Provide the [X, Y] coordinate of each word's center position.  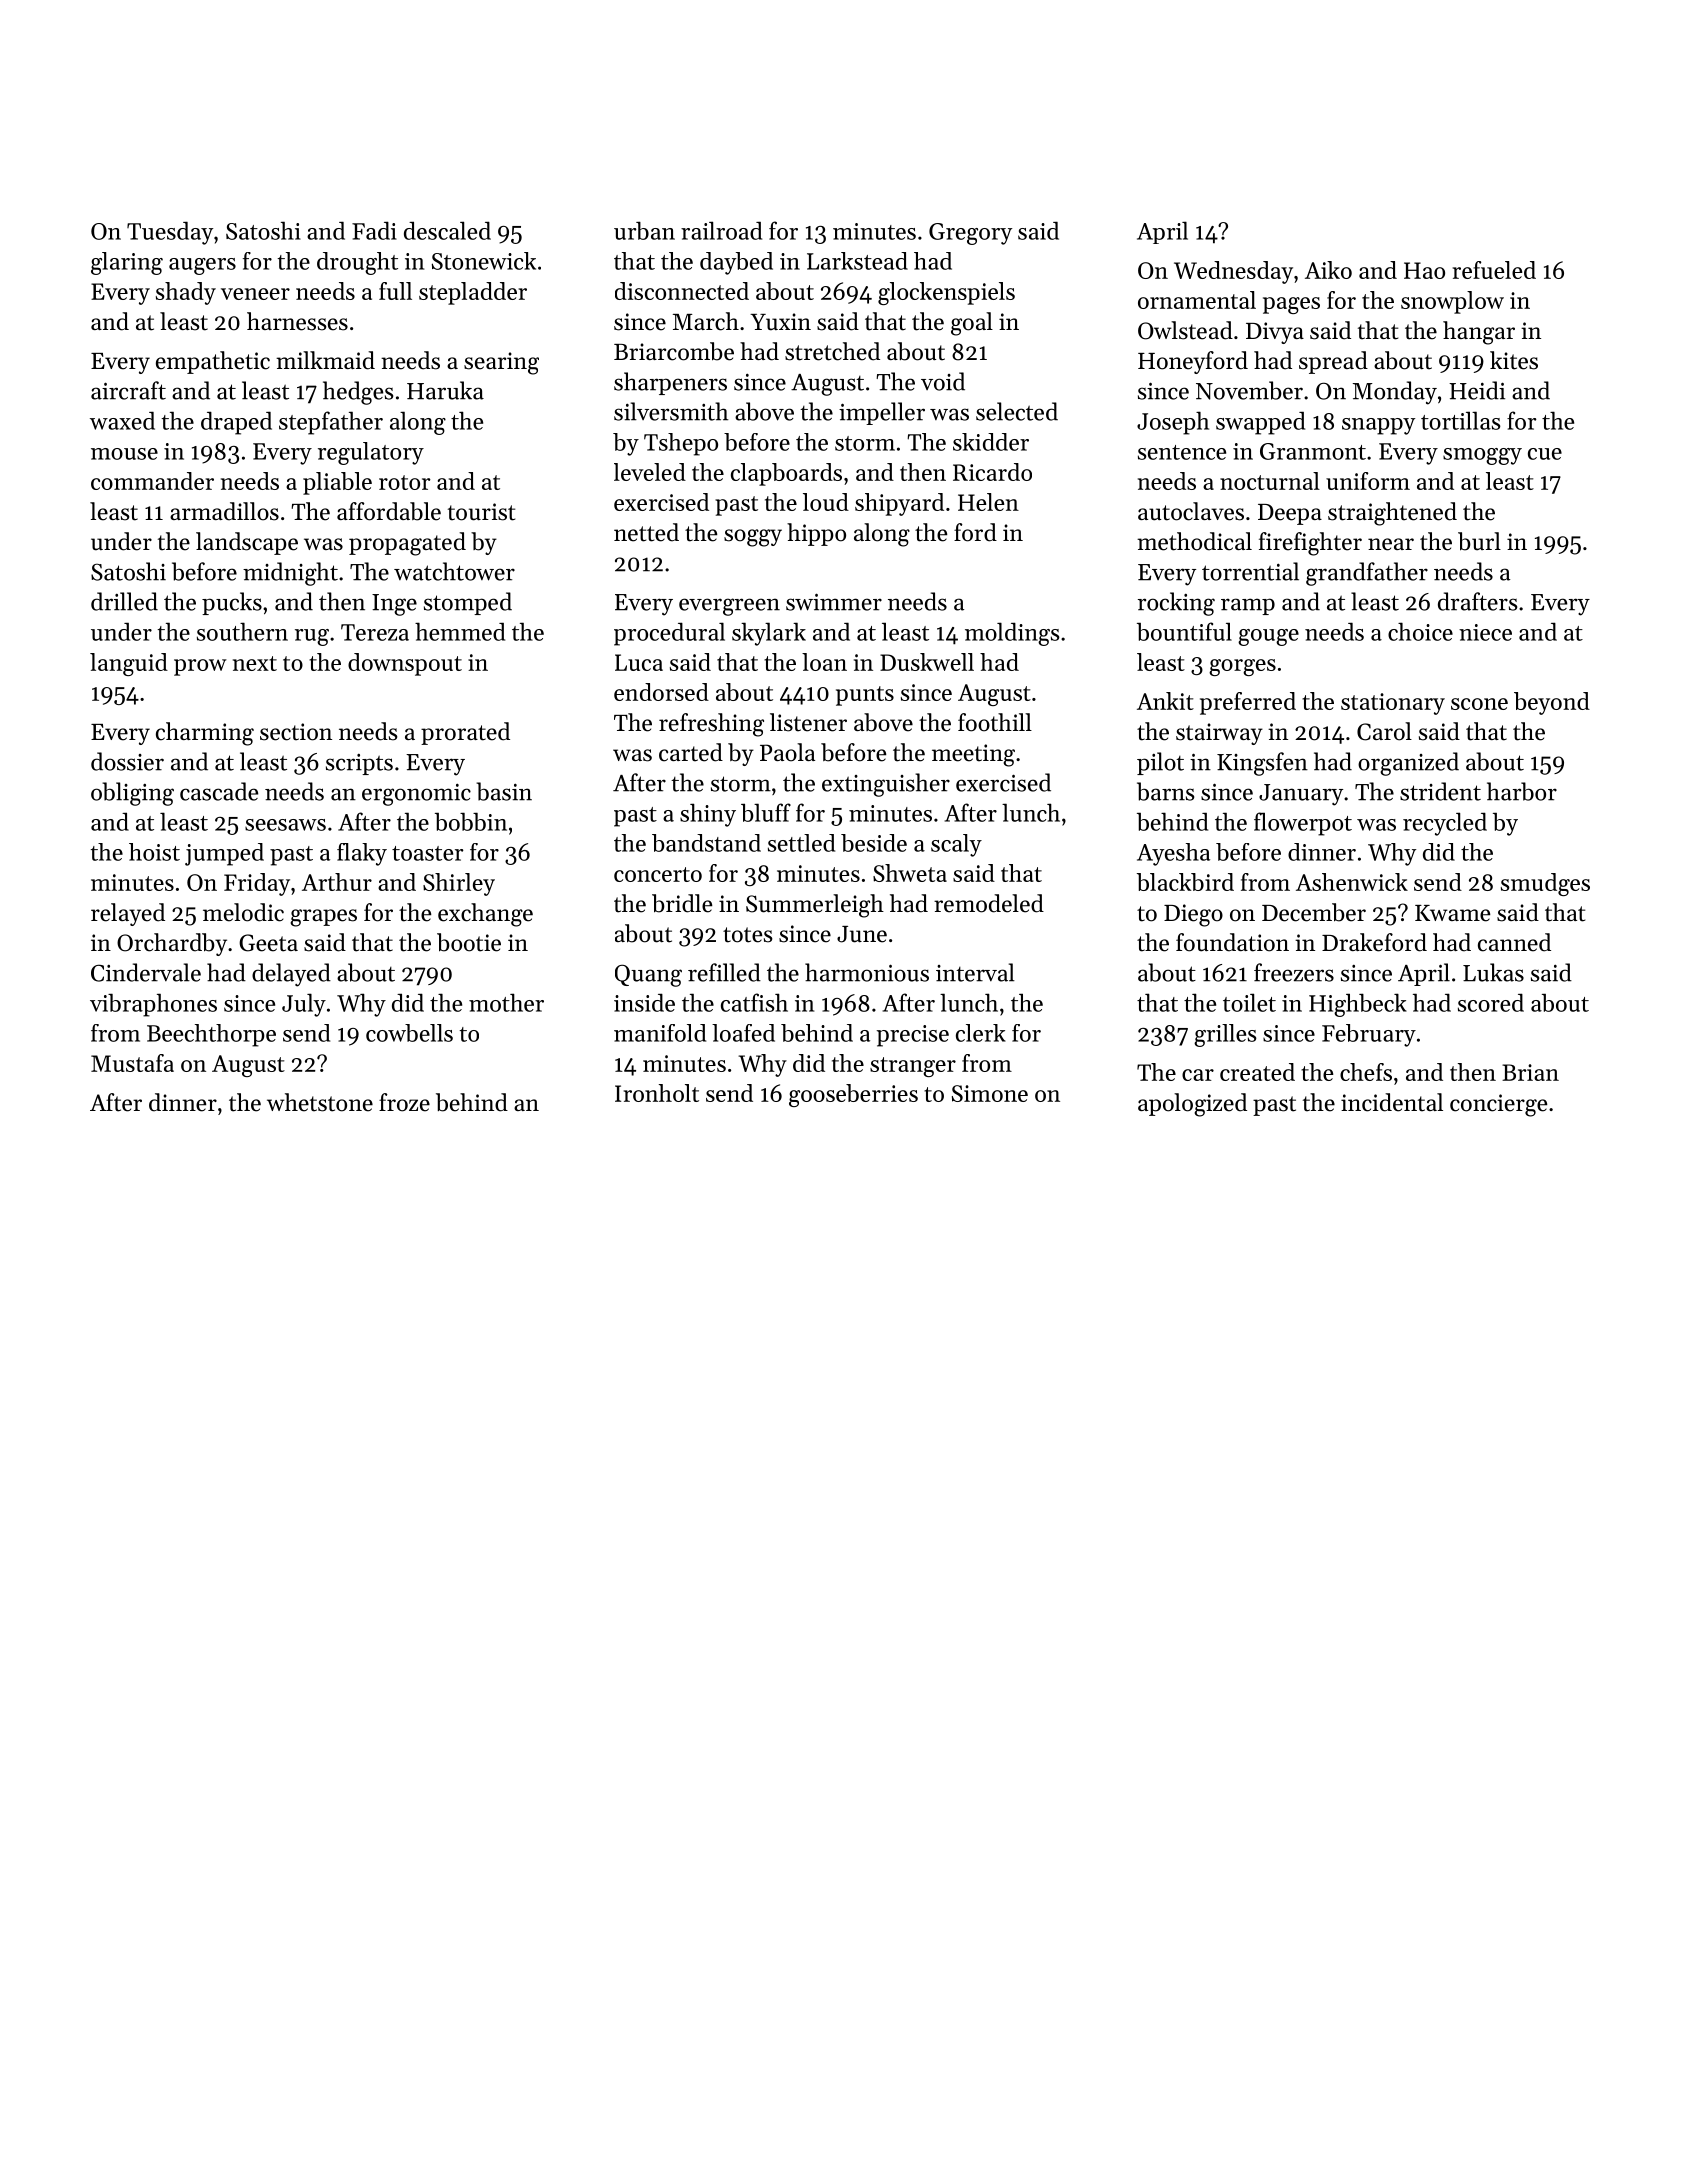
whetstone [320, 1102]
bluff [766, 812]
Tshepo [681, 444]
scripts [359, 764]
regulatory [371, 453]
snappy [1378, 426]
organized [1408, 764]
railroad [721, 230]
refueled [1494, 270]
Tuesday [170, 233]
